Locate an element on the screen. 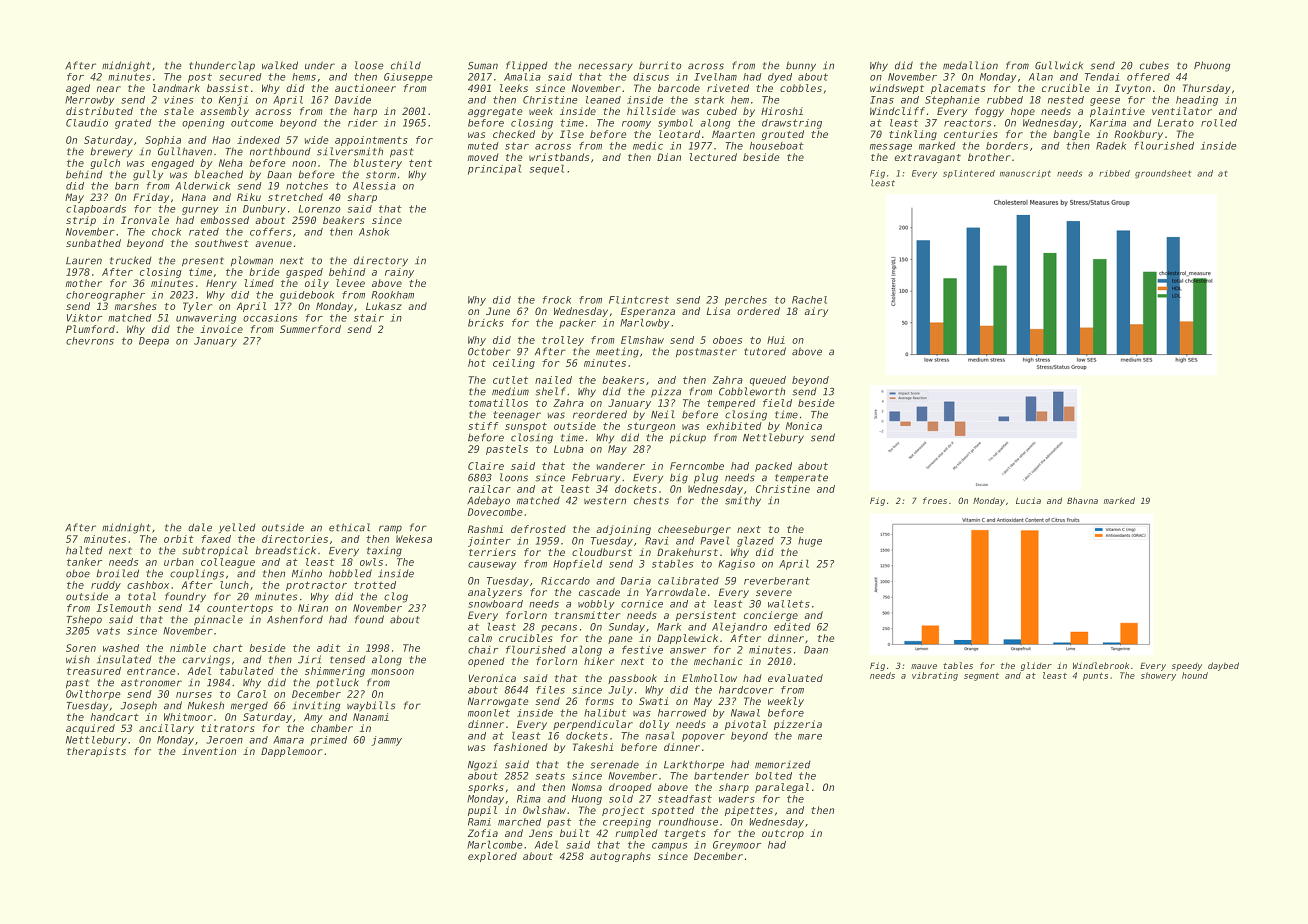 This screenshot has height=924, width=1308. Monica is located at coordinates (804, 426).
